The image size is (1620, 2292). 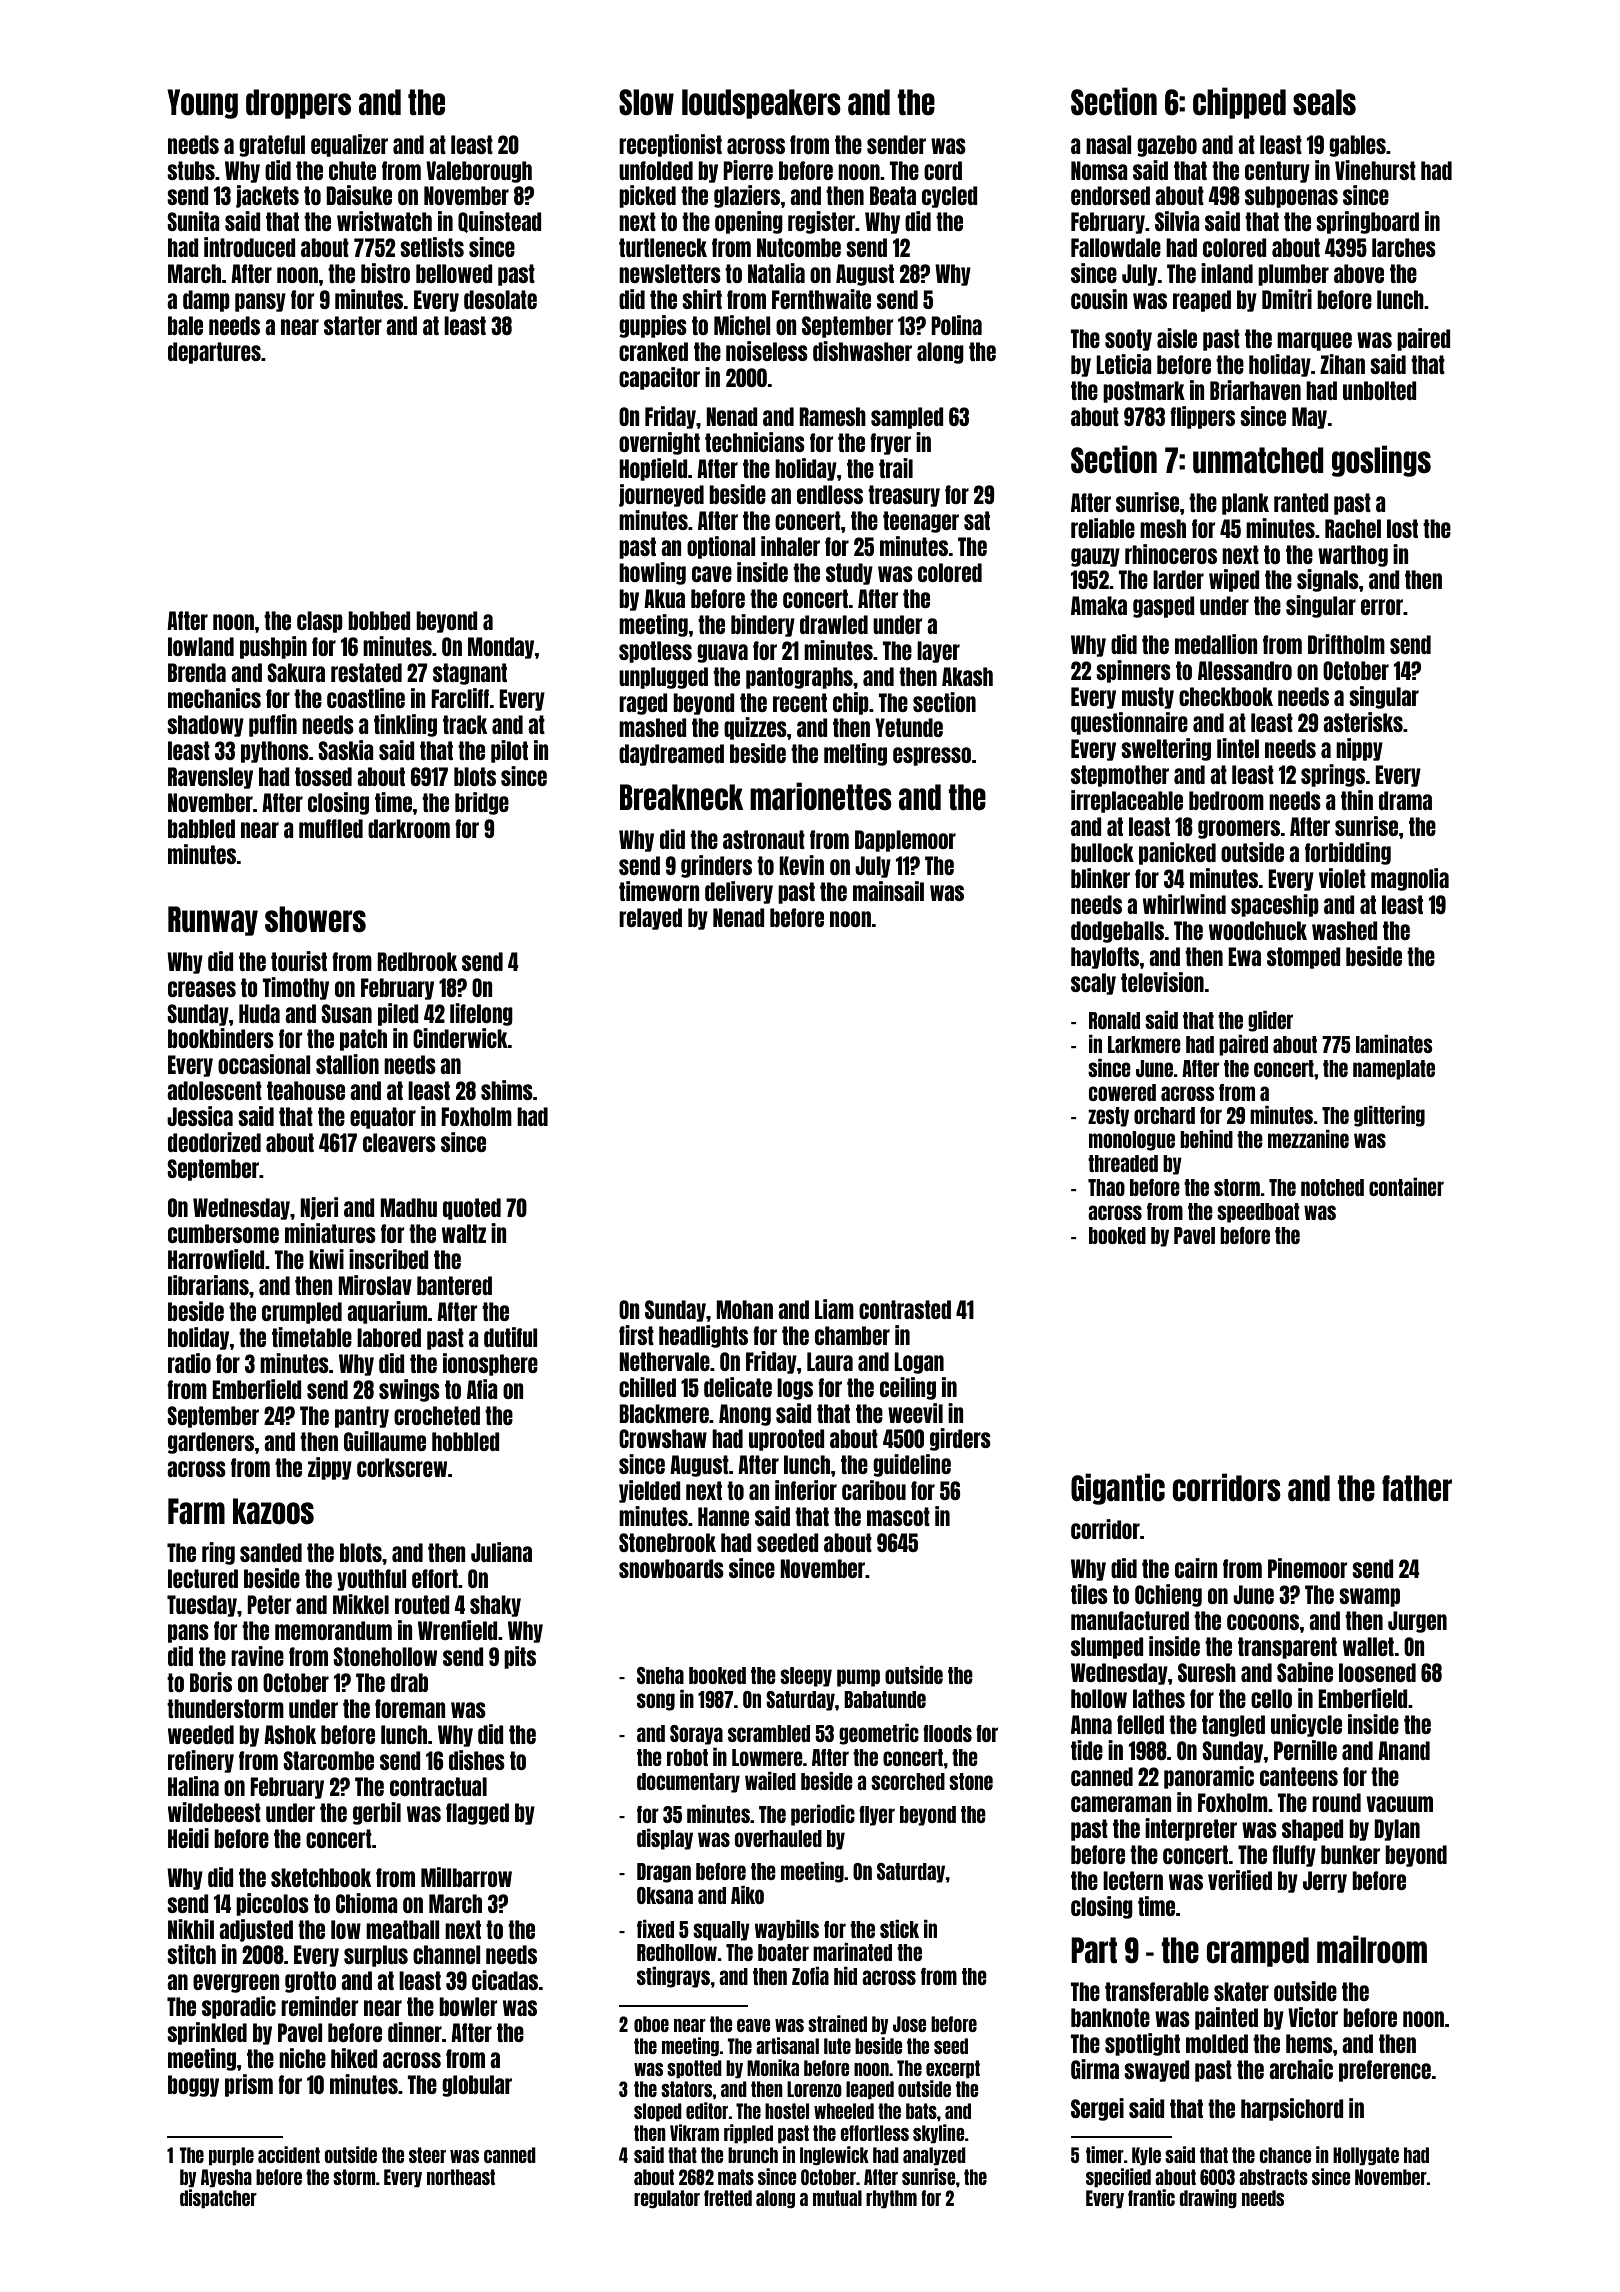 I want to click on first, so click(x=636, y=1335).
